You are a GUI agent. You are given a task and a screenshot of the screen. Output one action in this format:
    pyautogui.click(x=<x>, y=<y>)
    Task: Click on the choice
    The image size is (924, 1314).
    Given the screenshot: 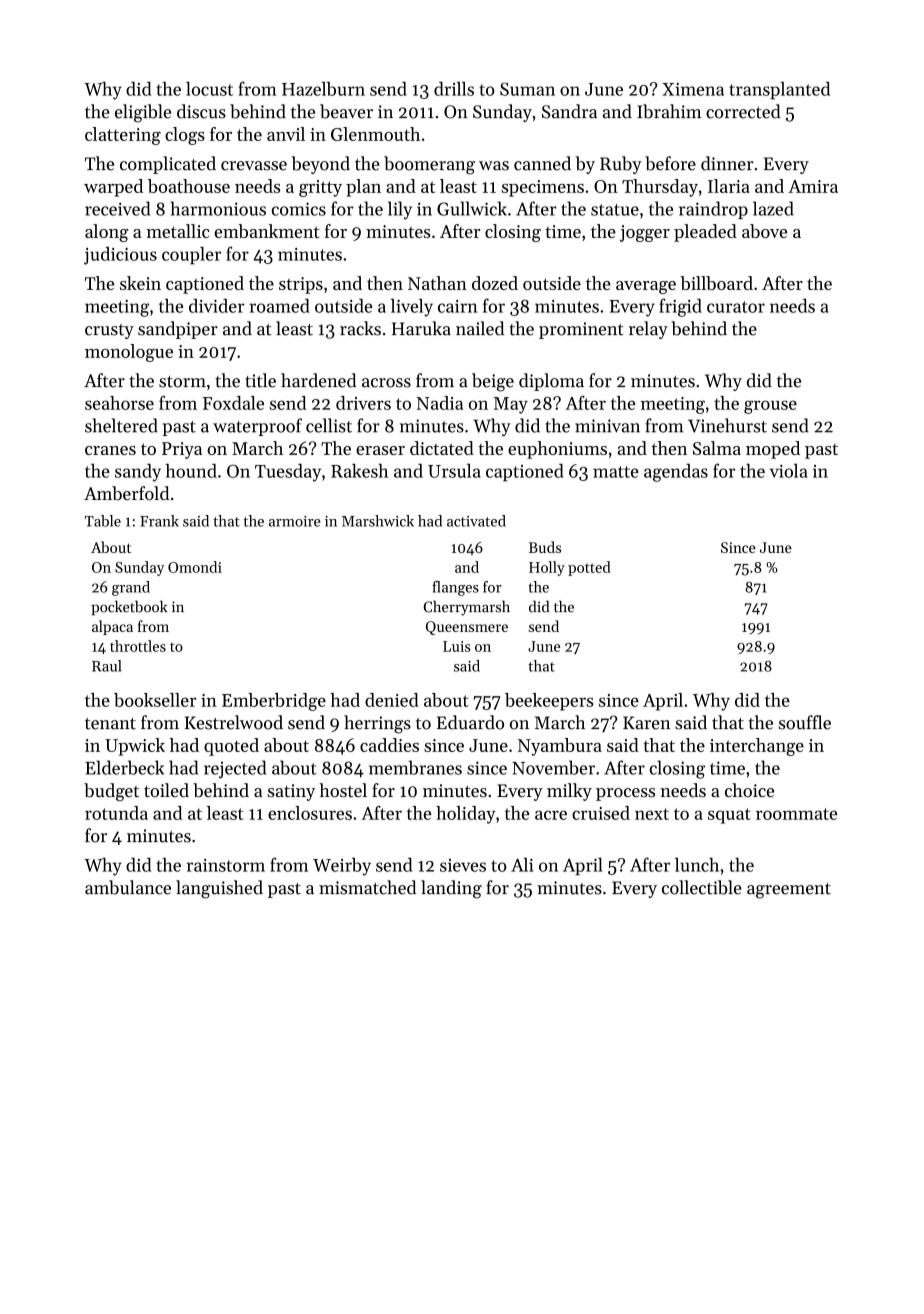 What is the action you would take?
    pyautogui.click(x=749, y=790)
